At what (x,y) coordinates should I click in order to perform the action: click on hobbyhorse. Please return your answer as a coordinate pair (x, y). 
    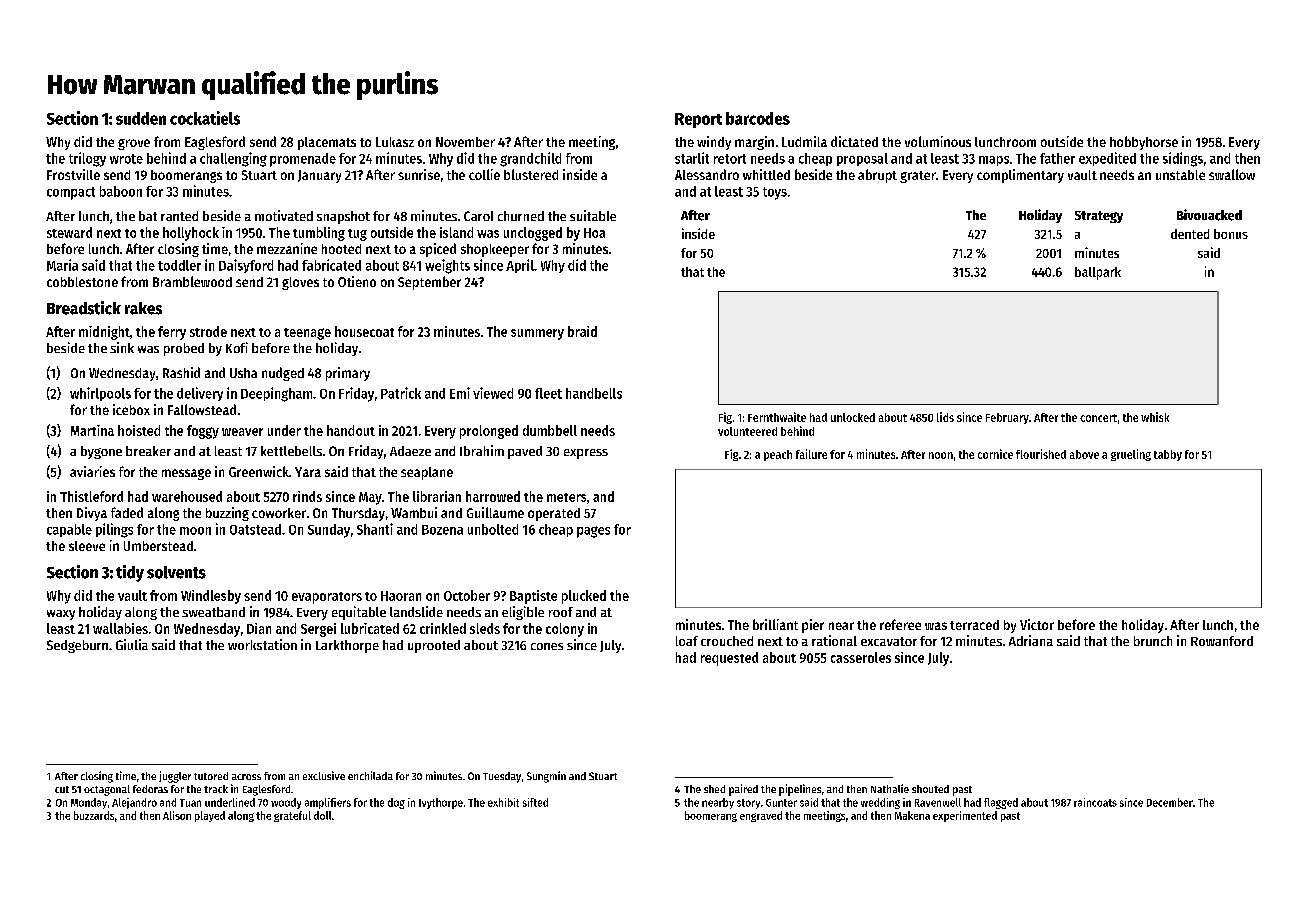
    Looking at the image, I should click on (1144, 143).
